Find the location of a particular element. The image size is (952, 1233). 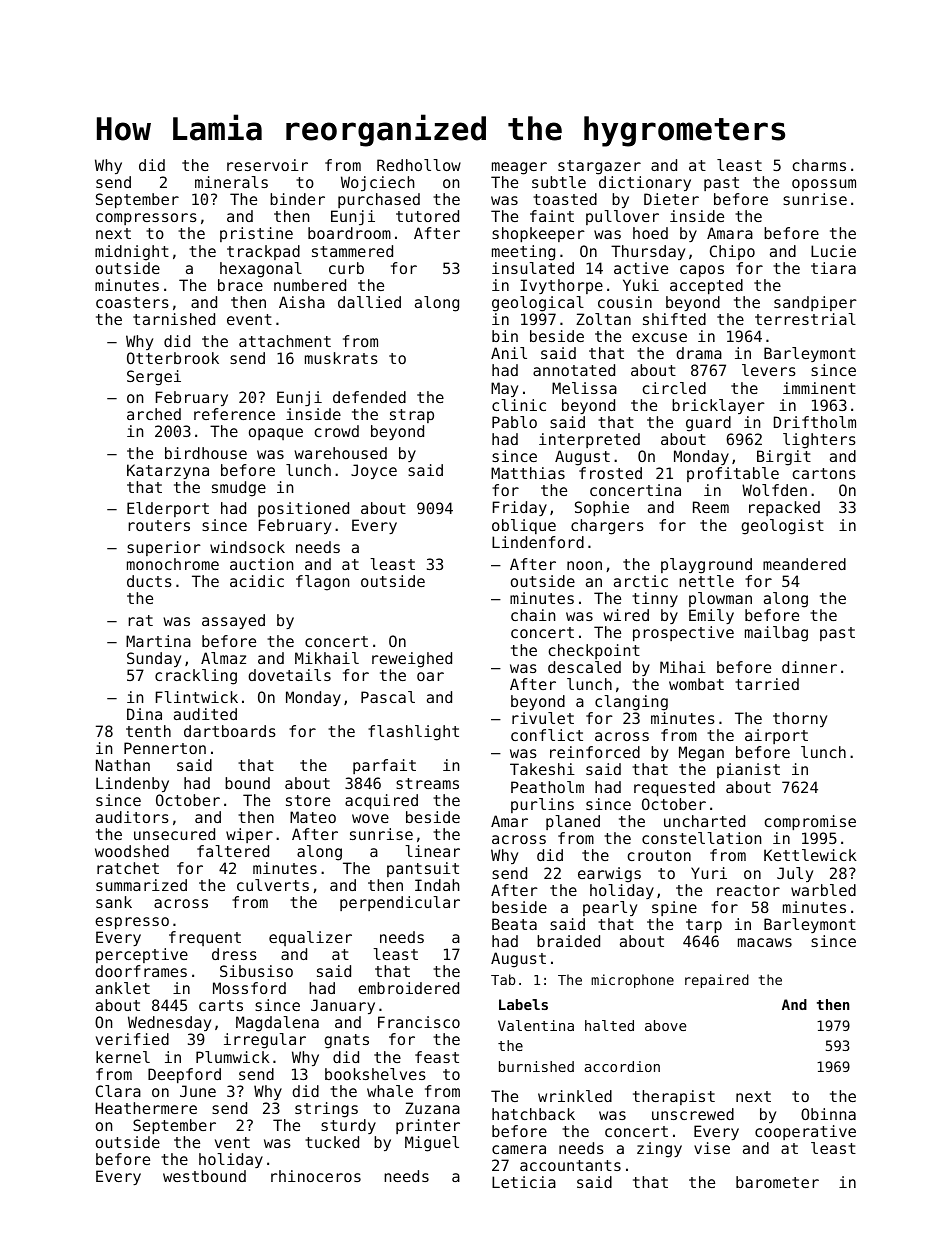

reweighed is located at coordinates (412, 660).
